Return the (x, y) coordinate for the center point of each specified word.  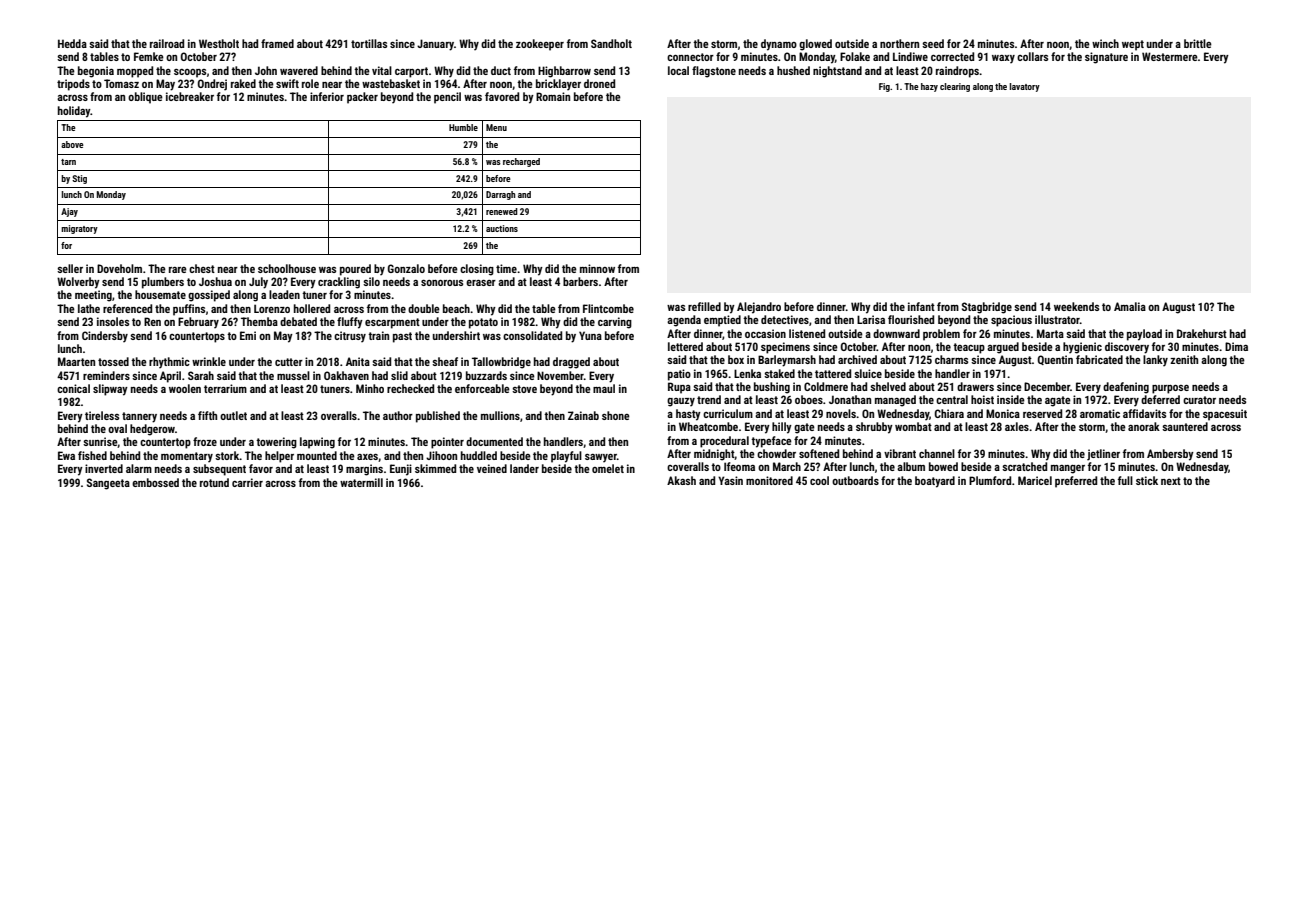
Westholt (219, 43)
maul (604, 388)
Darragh (500, 195)
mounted (317, 455)
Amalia (1130, 306)
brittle (1198, 43)
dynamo (779, 45)
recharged (521, 162)
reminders (106, 375)
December (1047, 386)
